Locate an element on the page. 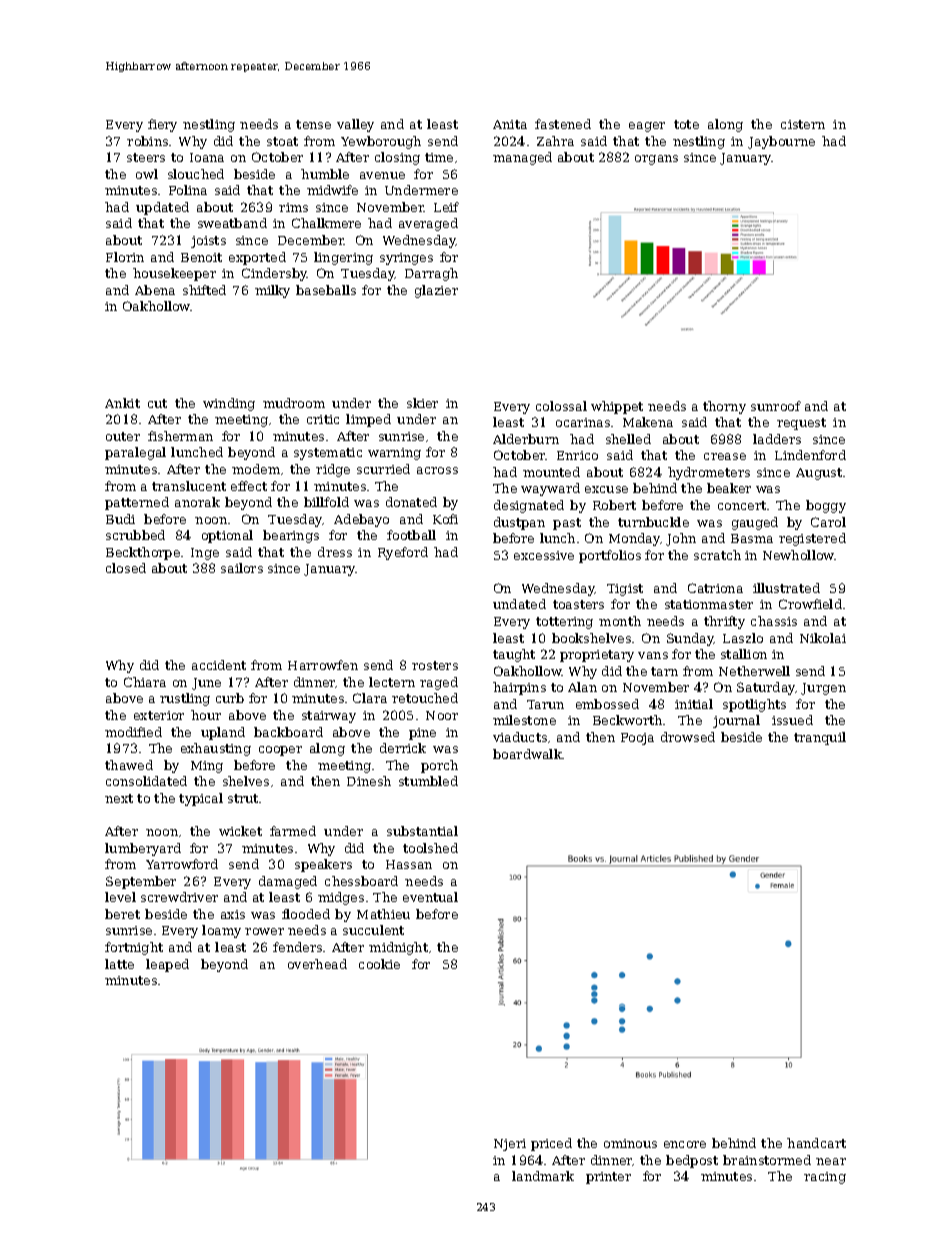 This page has height=1233, width=952. sunroof is located at coordinates (776, 406).
